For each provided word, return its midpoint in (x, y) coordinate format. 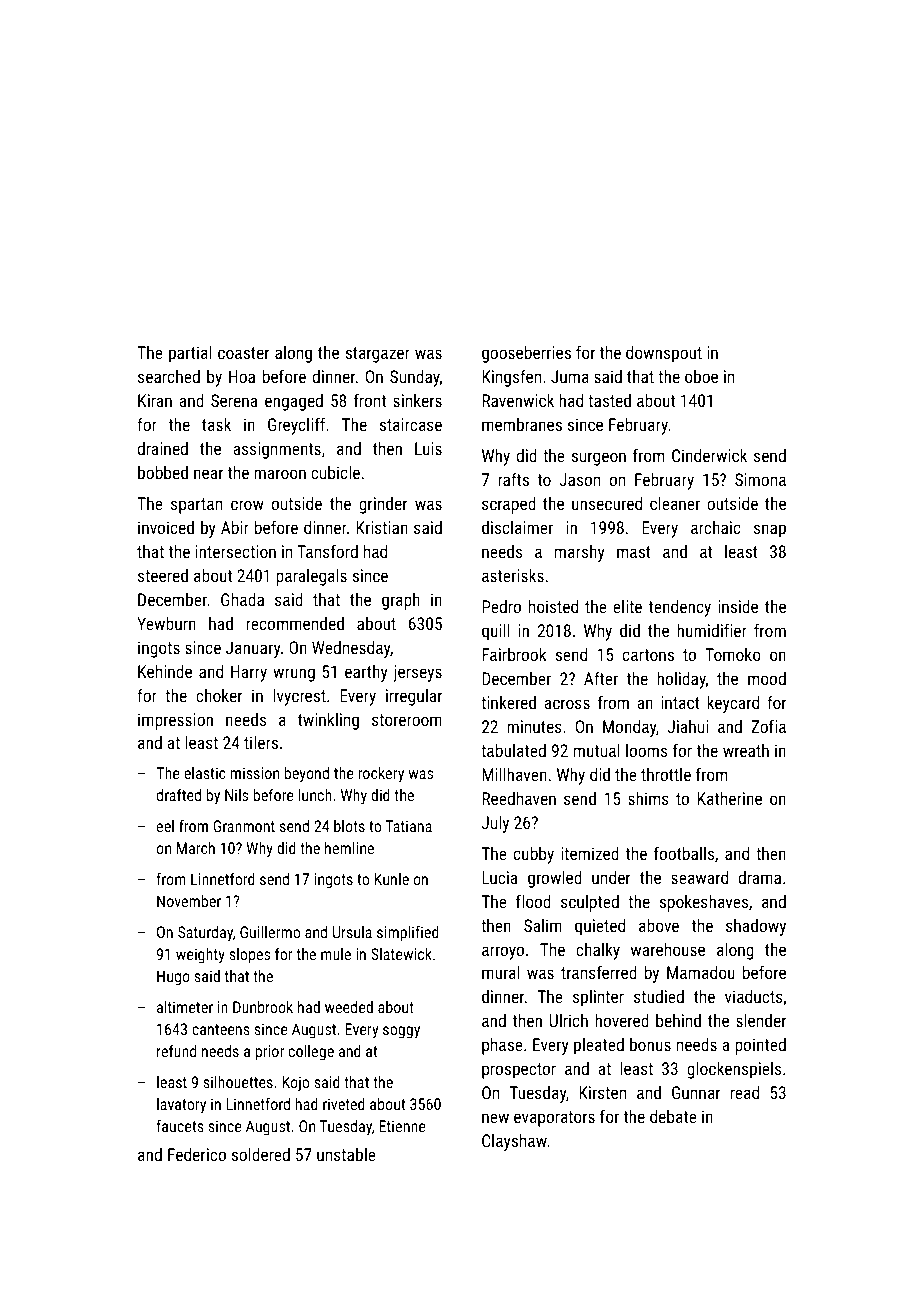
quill (496, 632)
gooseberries (526, 354)
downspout (664, 354)
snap (770, 531)
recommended (295, 623)
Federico (197, 1154)
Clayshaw (514, 1142)
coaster (243, 353)
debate (673, 1116)
